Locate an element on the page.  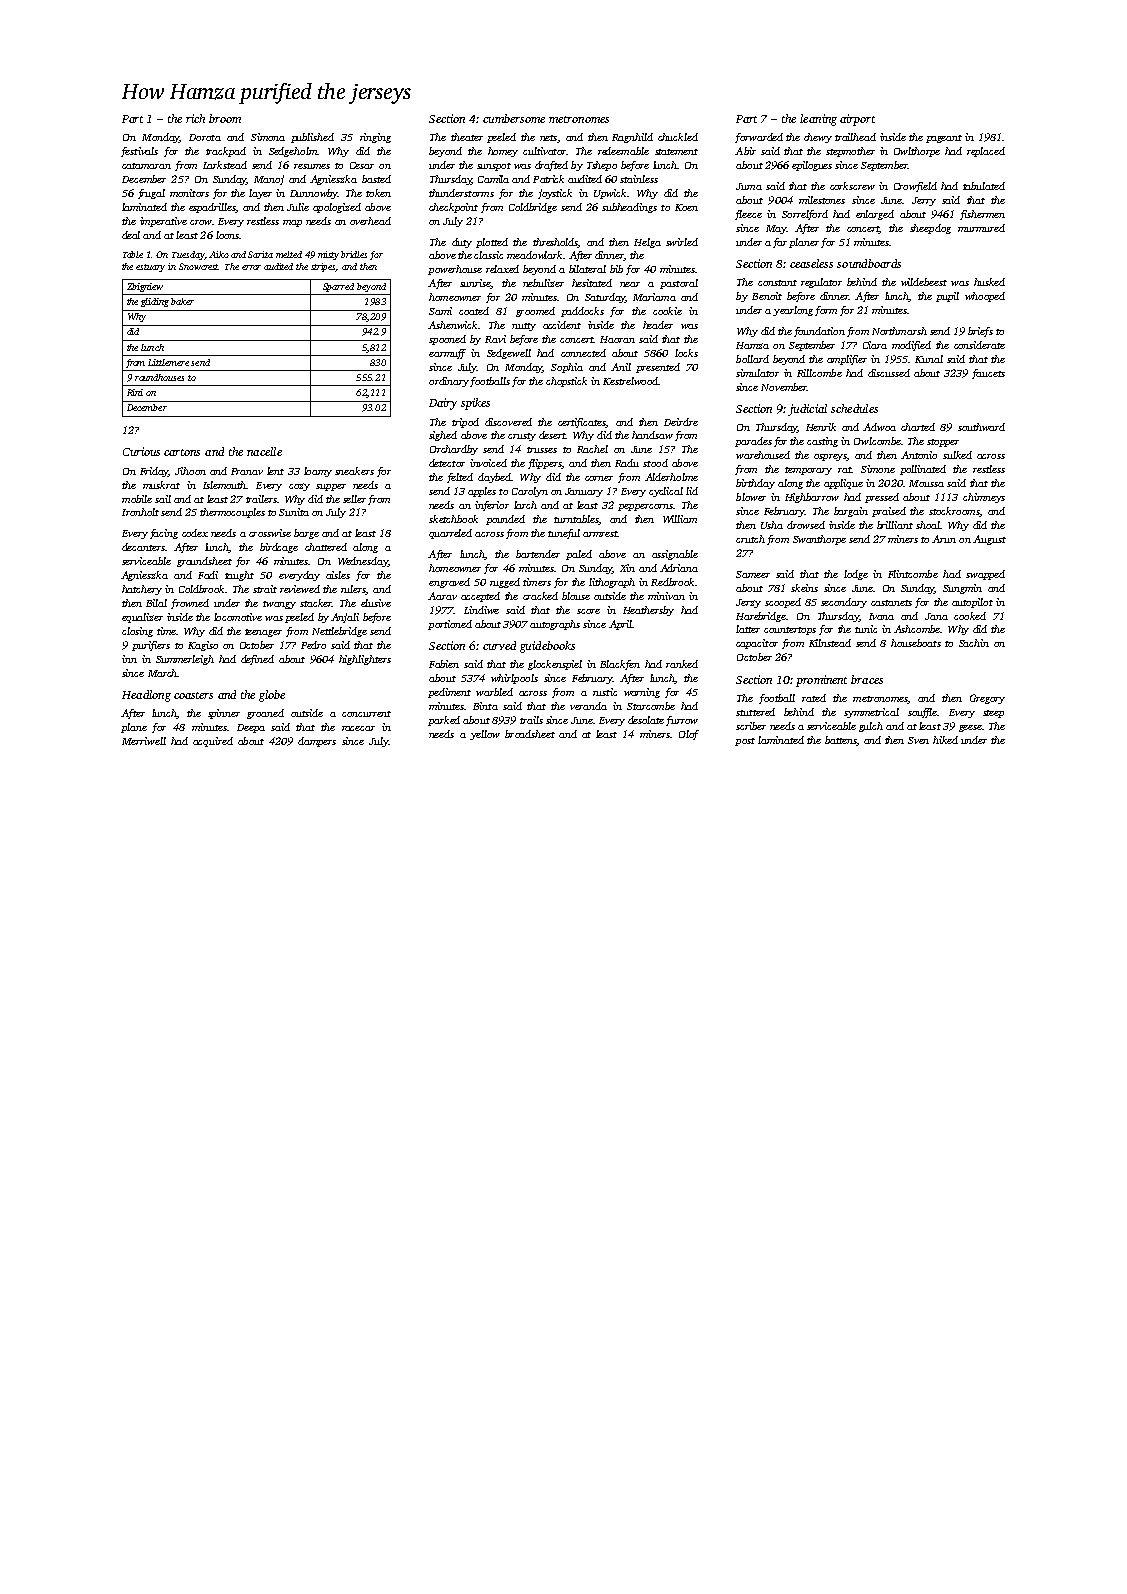
frugal is located at coordinates (151, 194).
